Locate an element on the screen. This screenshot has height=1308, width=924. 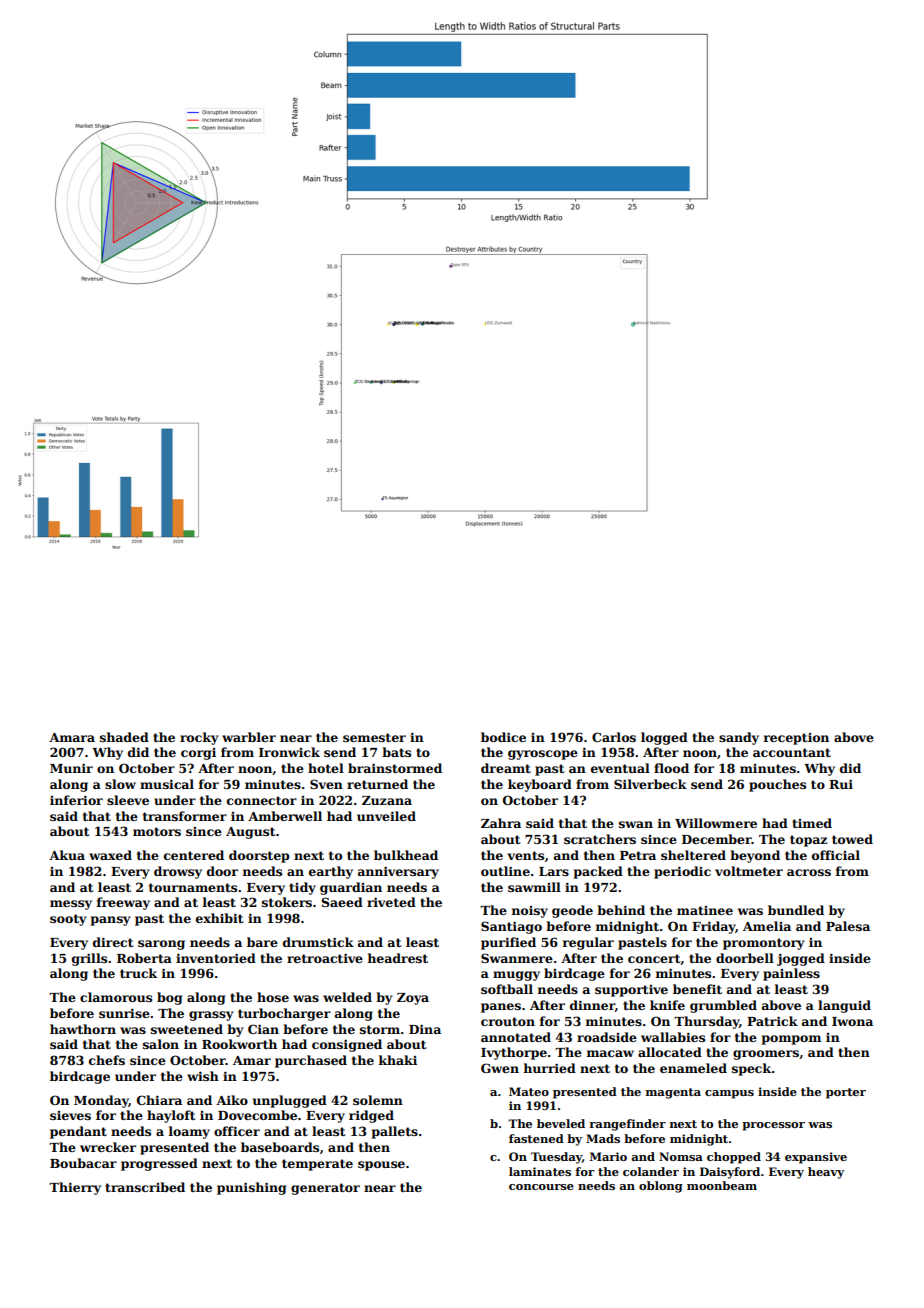
shaded is located at coordinates (124, 737).
